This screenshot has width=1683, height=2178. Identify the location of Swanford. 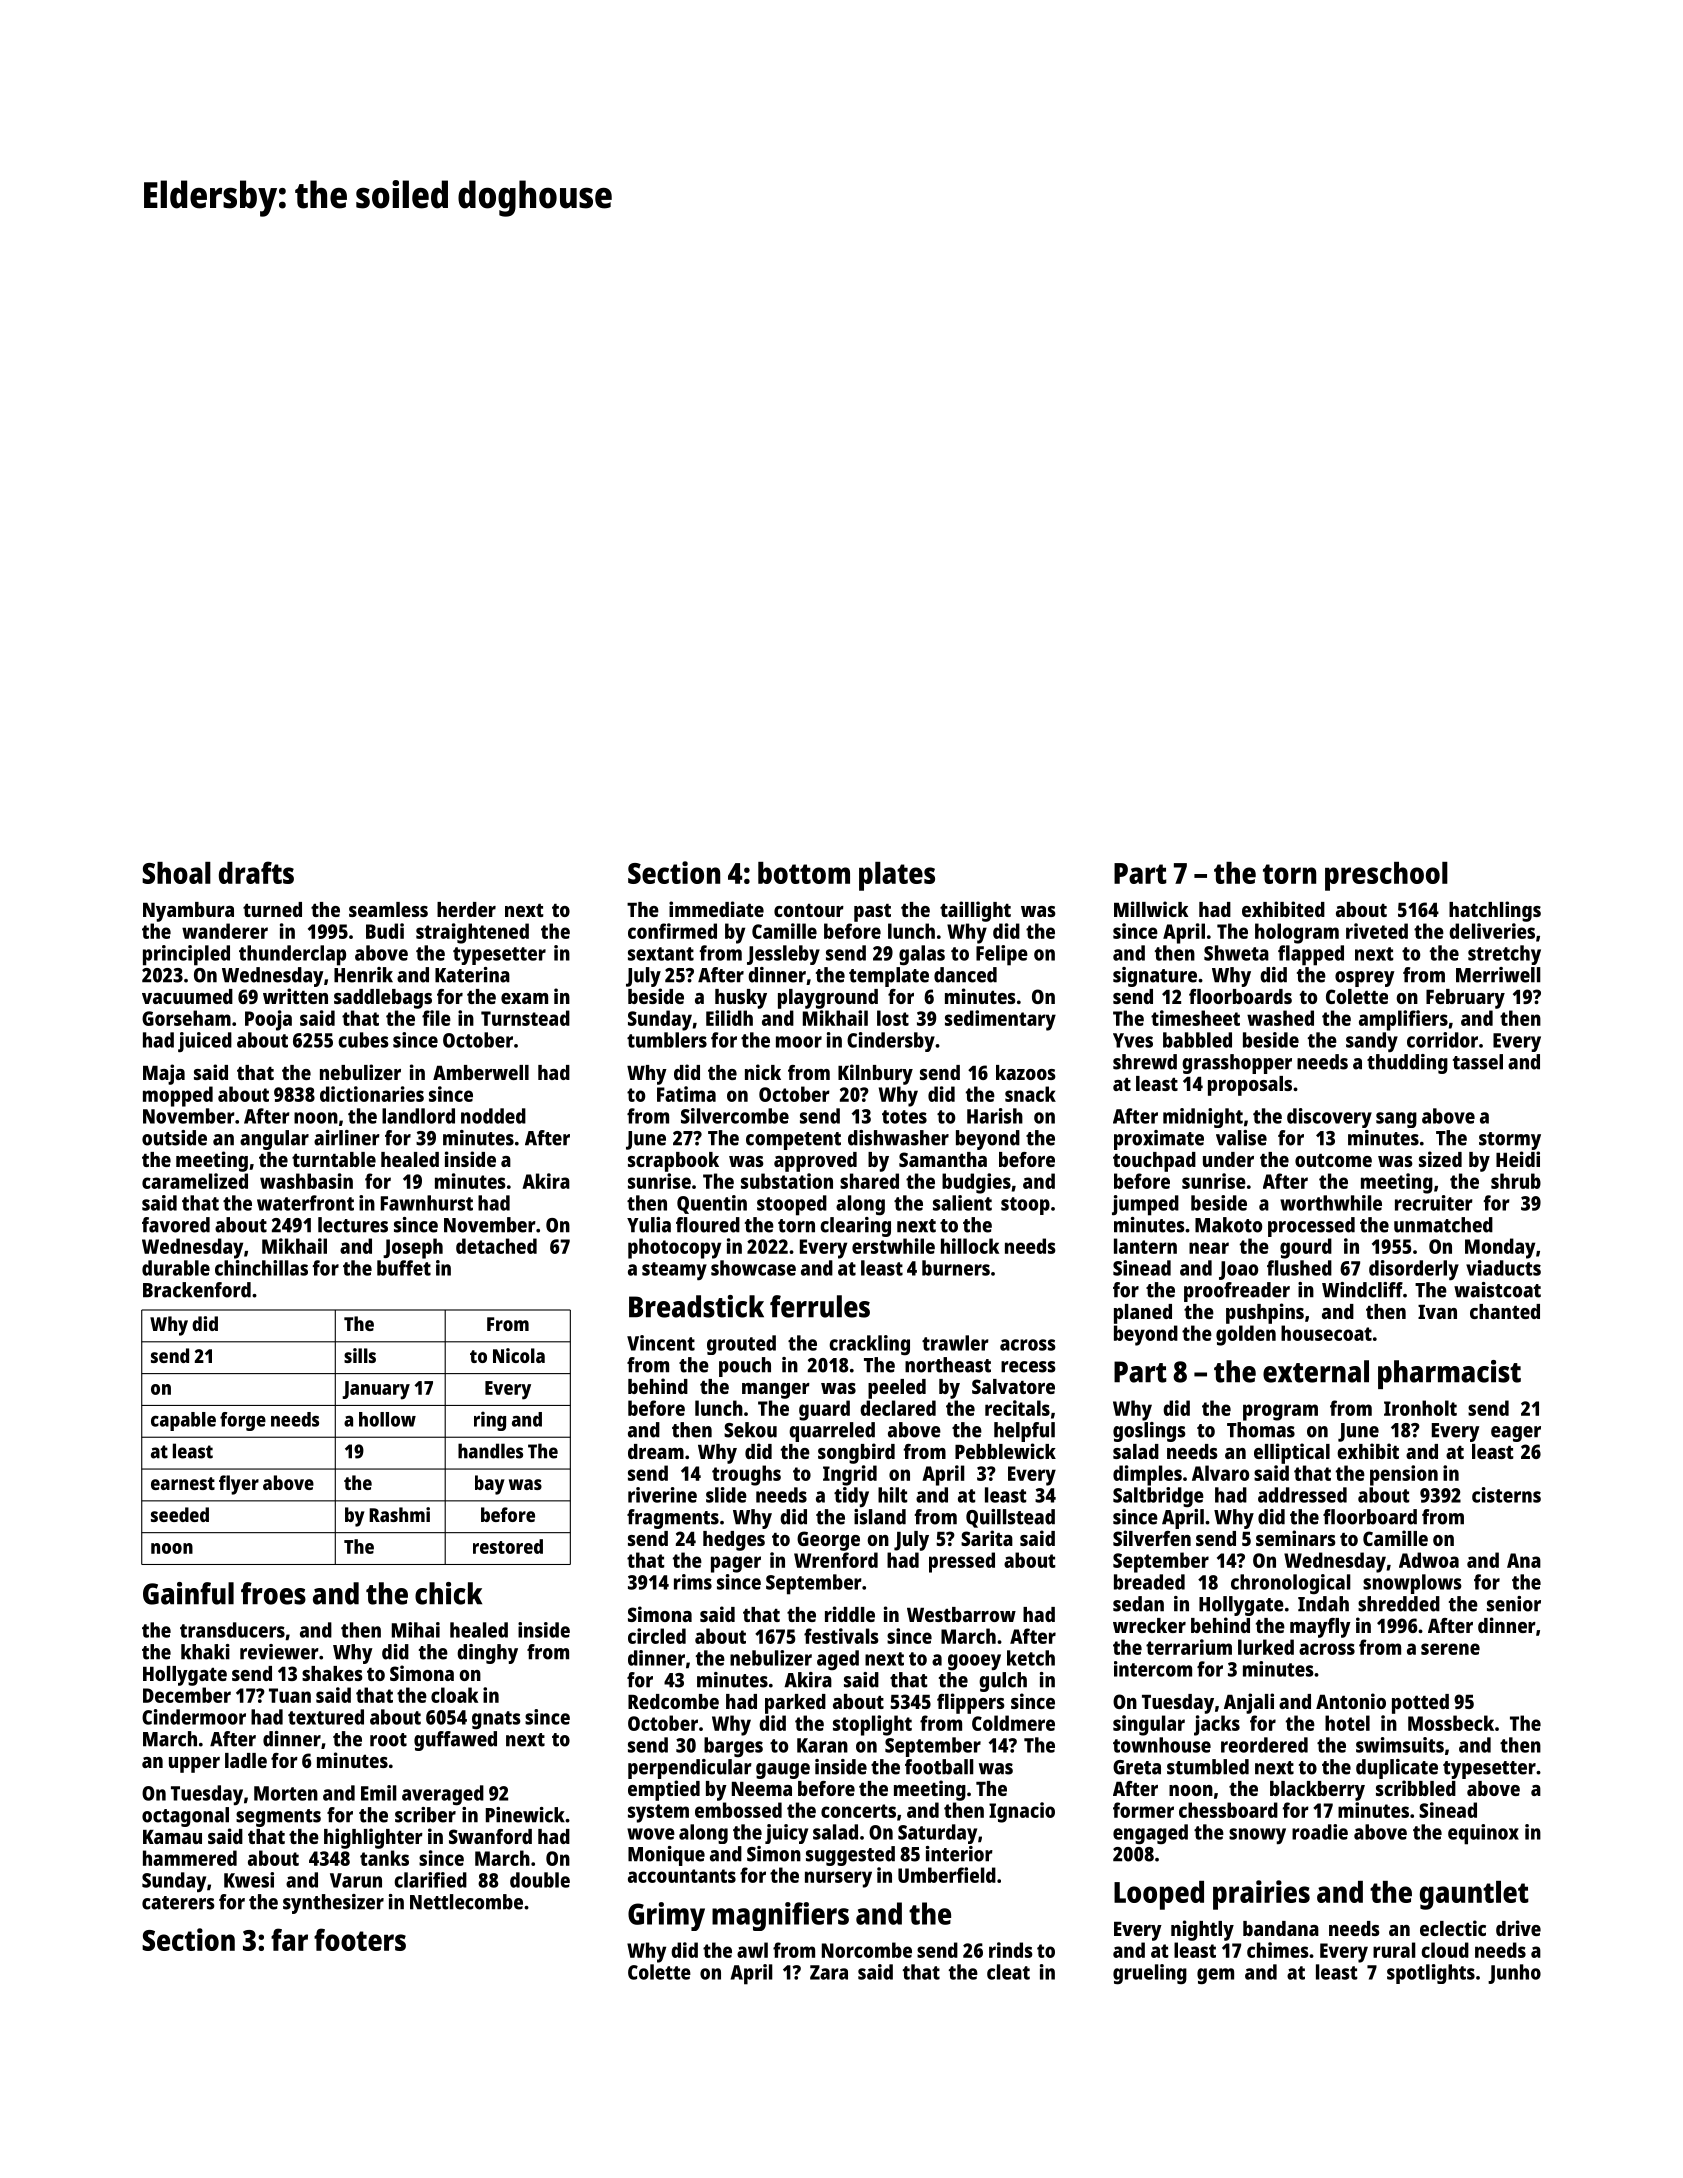
(490, 1836).
